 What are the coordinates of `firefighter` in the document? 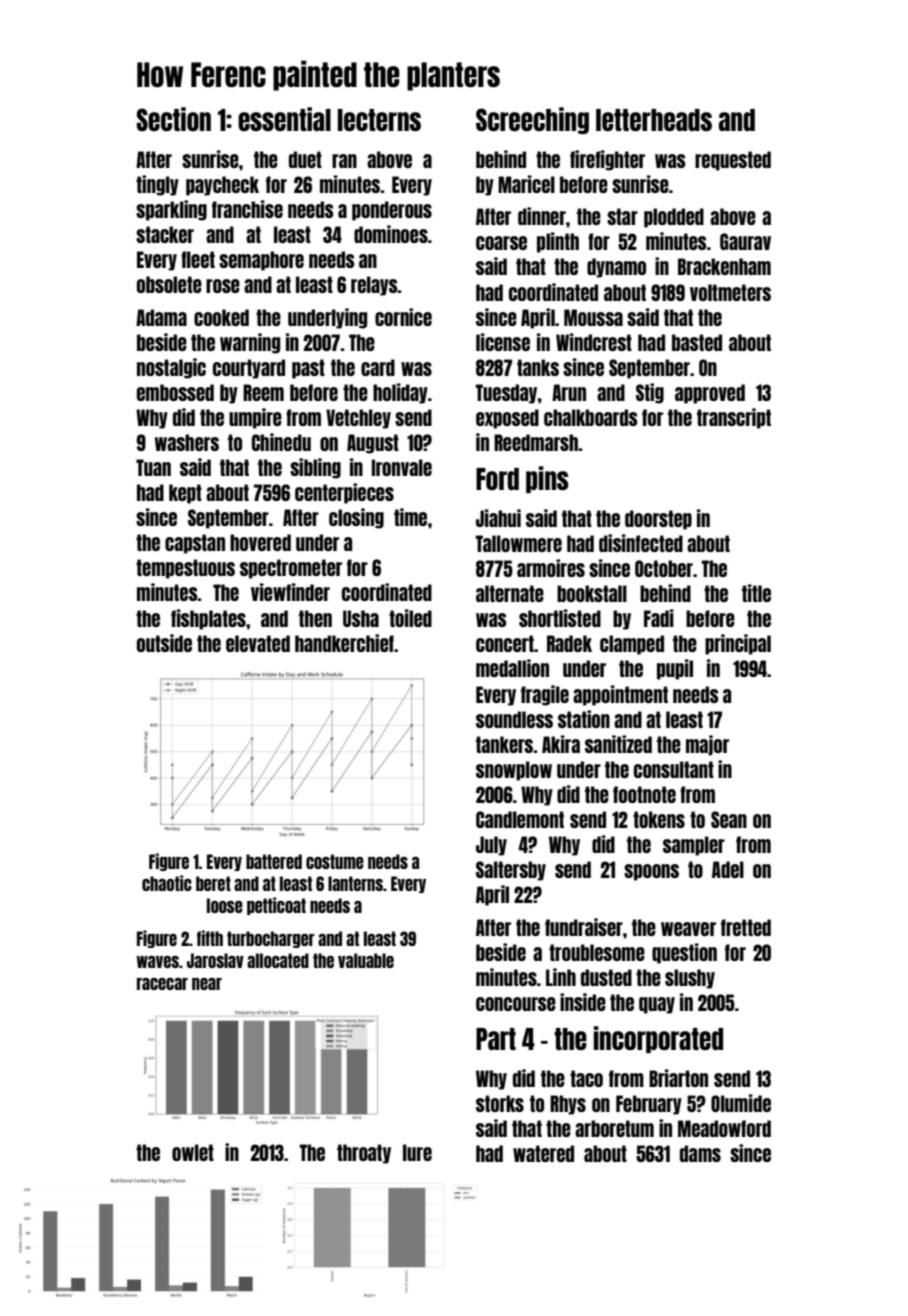 It's located at (607, 160).
